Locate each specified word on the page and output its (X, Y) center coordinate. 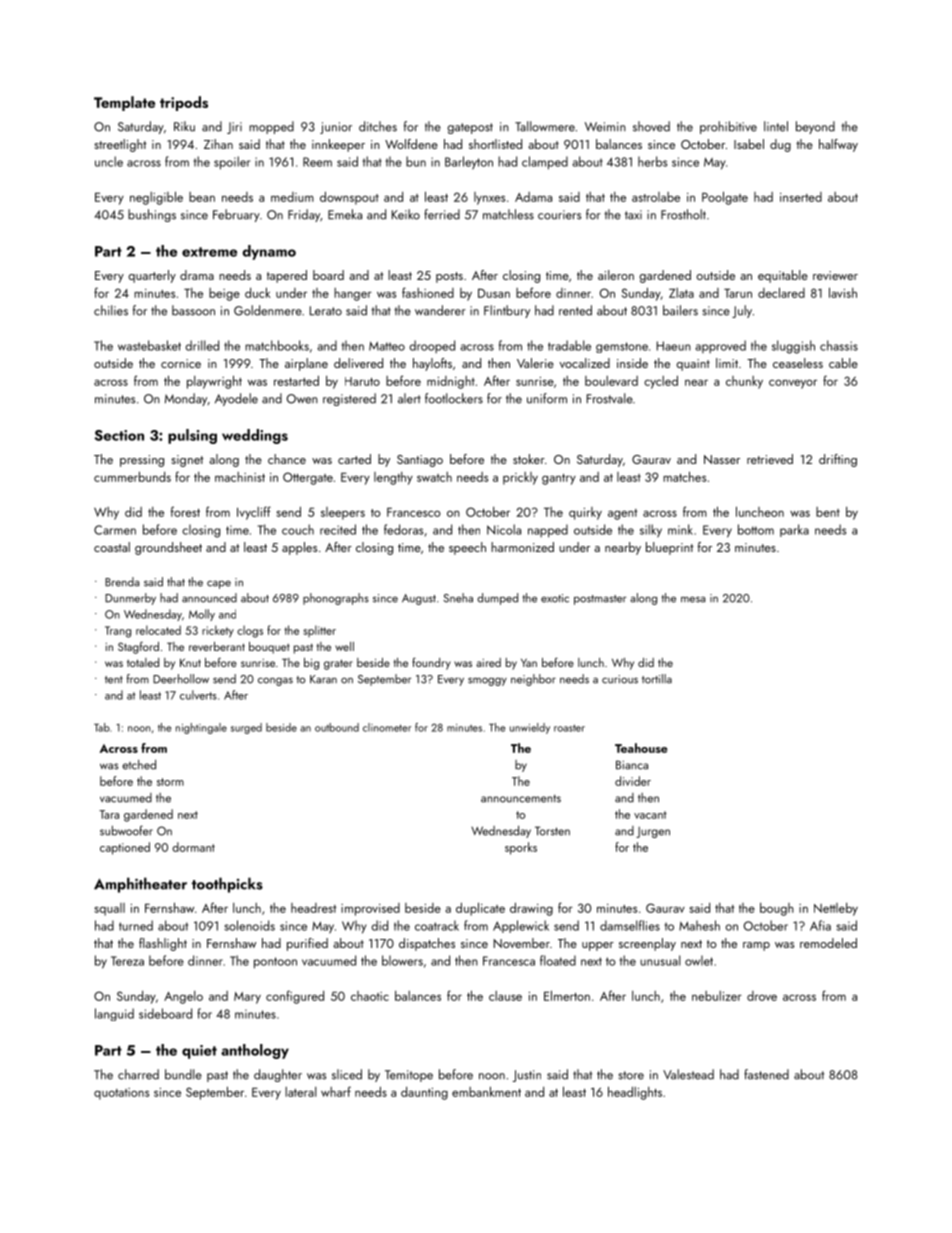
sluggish (793, 347)
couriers (559, 215)
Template (124, 103)
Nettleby (836, 909)
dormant (193, 847)
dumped (497, 599)
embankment (486, 1092)
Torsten (552, 831)
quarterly (152, 276)
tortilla (657, 679)
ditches (378, 126)
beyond (815, 127)
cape (219, 585)
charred (138, 1074)
